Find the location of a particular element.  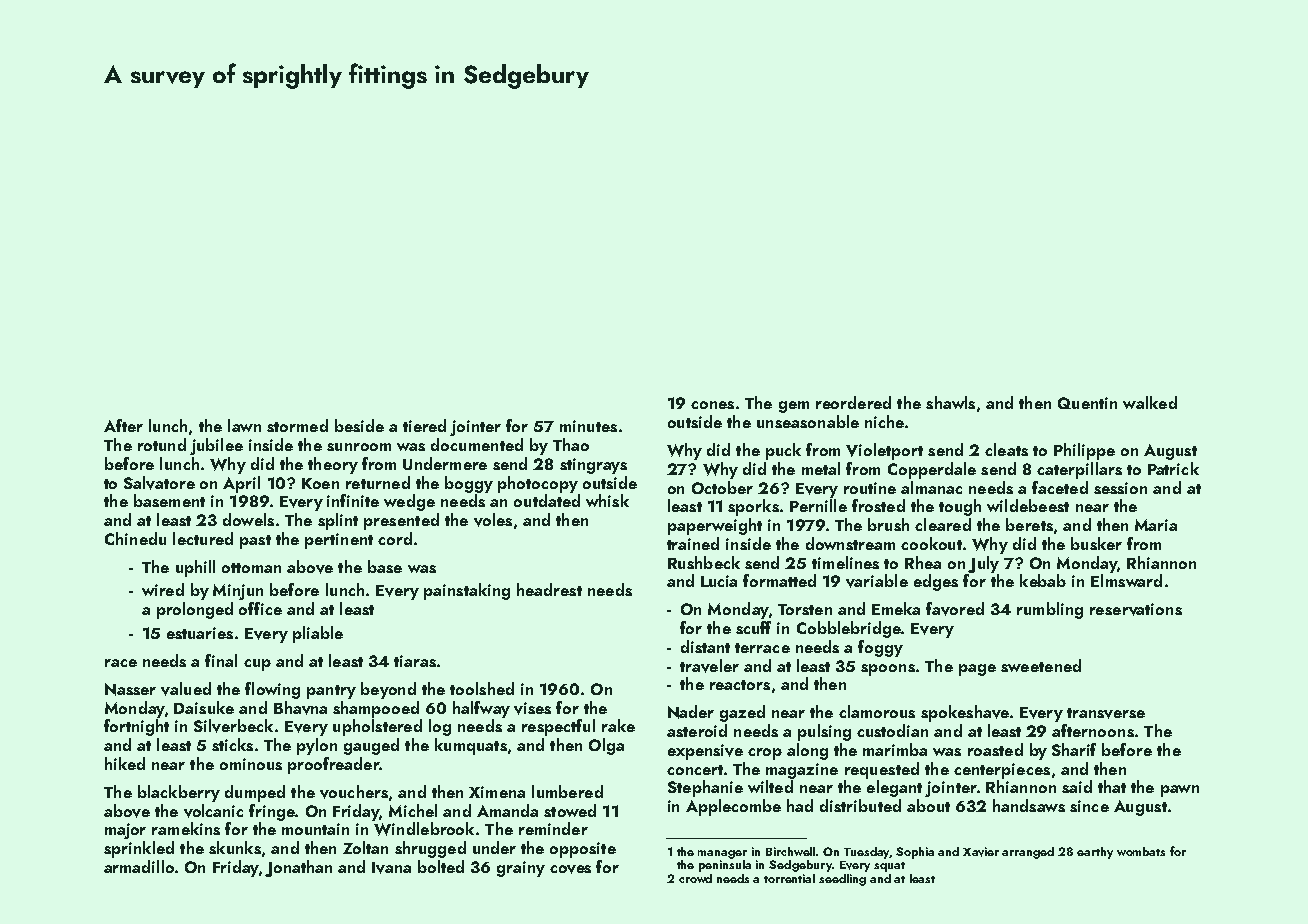

ottoman is located at coordinates (251, 568).
